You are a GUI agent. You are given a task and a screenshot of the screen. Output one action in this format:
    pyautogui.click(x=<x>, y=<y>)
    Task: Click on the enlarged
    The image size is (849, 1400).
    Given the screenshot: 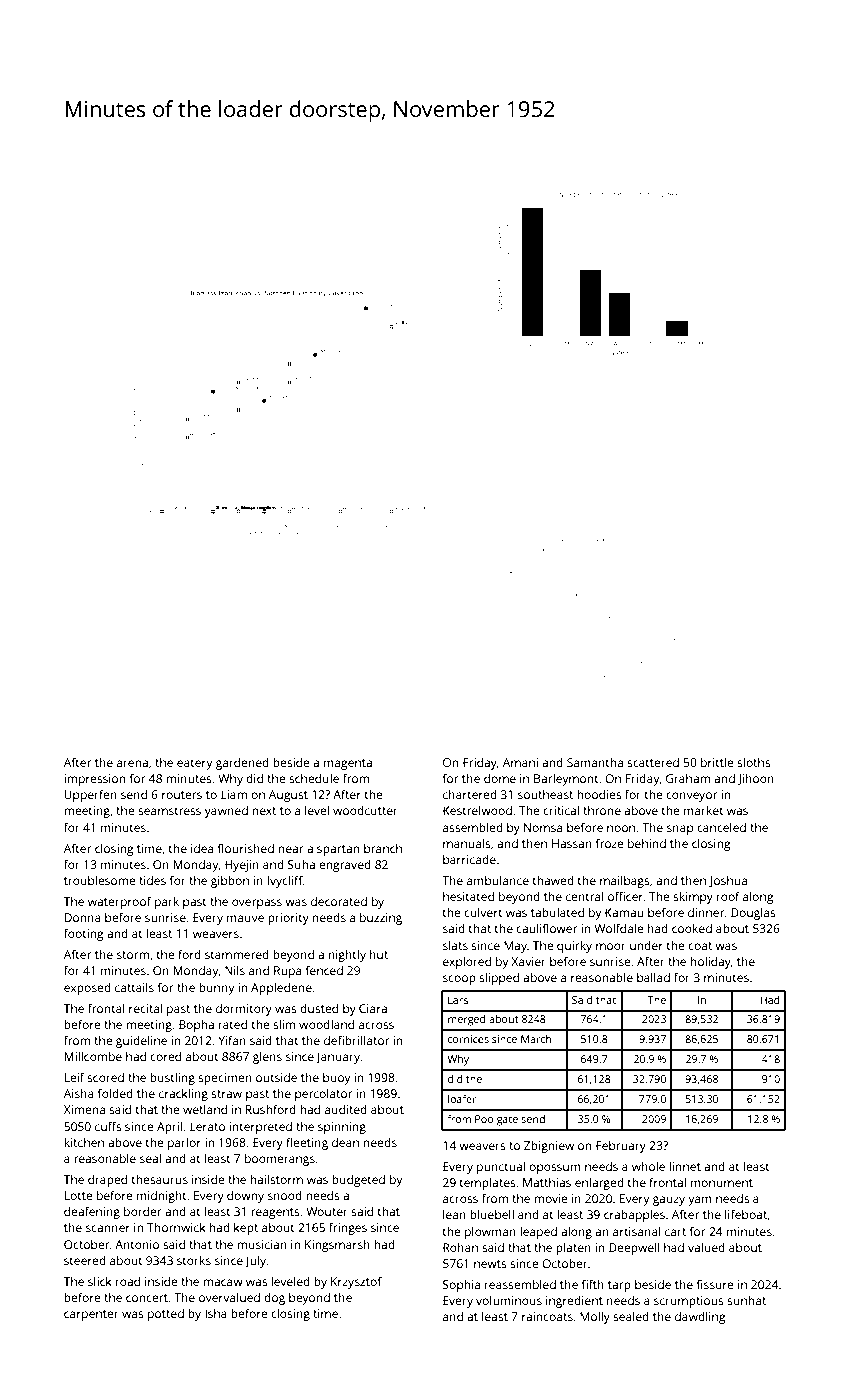 What is the action you would take?
    pyautogui.click(x=599, y=1183)
